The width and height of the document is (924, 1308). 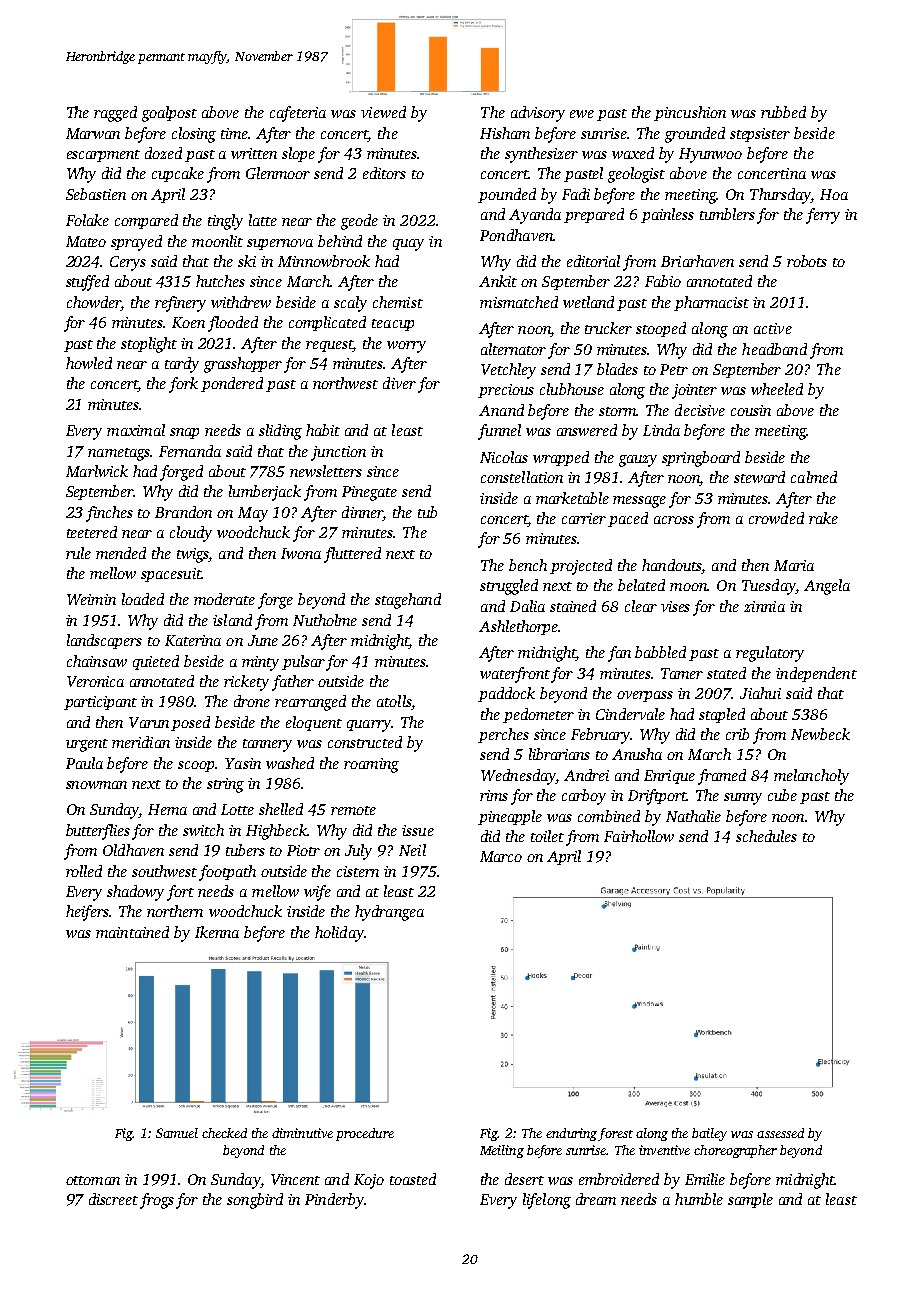 What do you see at coordinates (157, 1201) in the document?
I see `frogs` at bounding box center [157, 1201].
